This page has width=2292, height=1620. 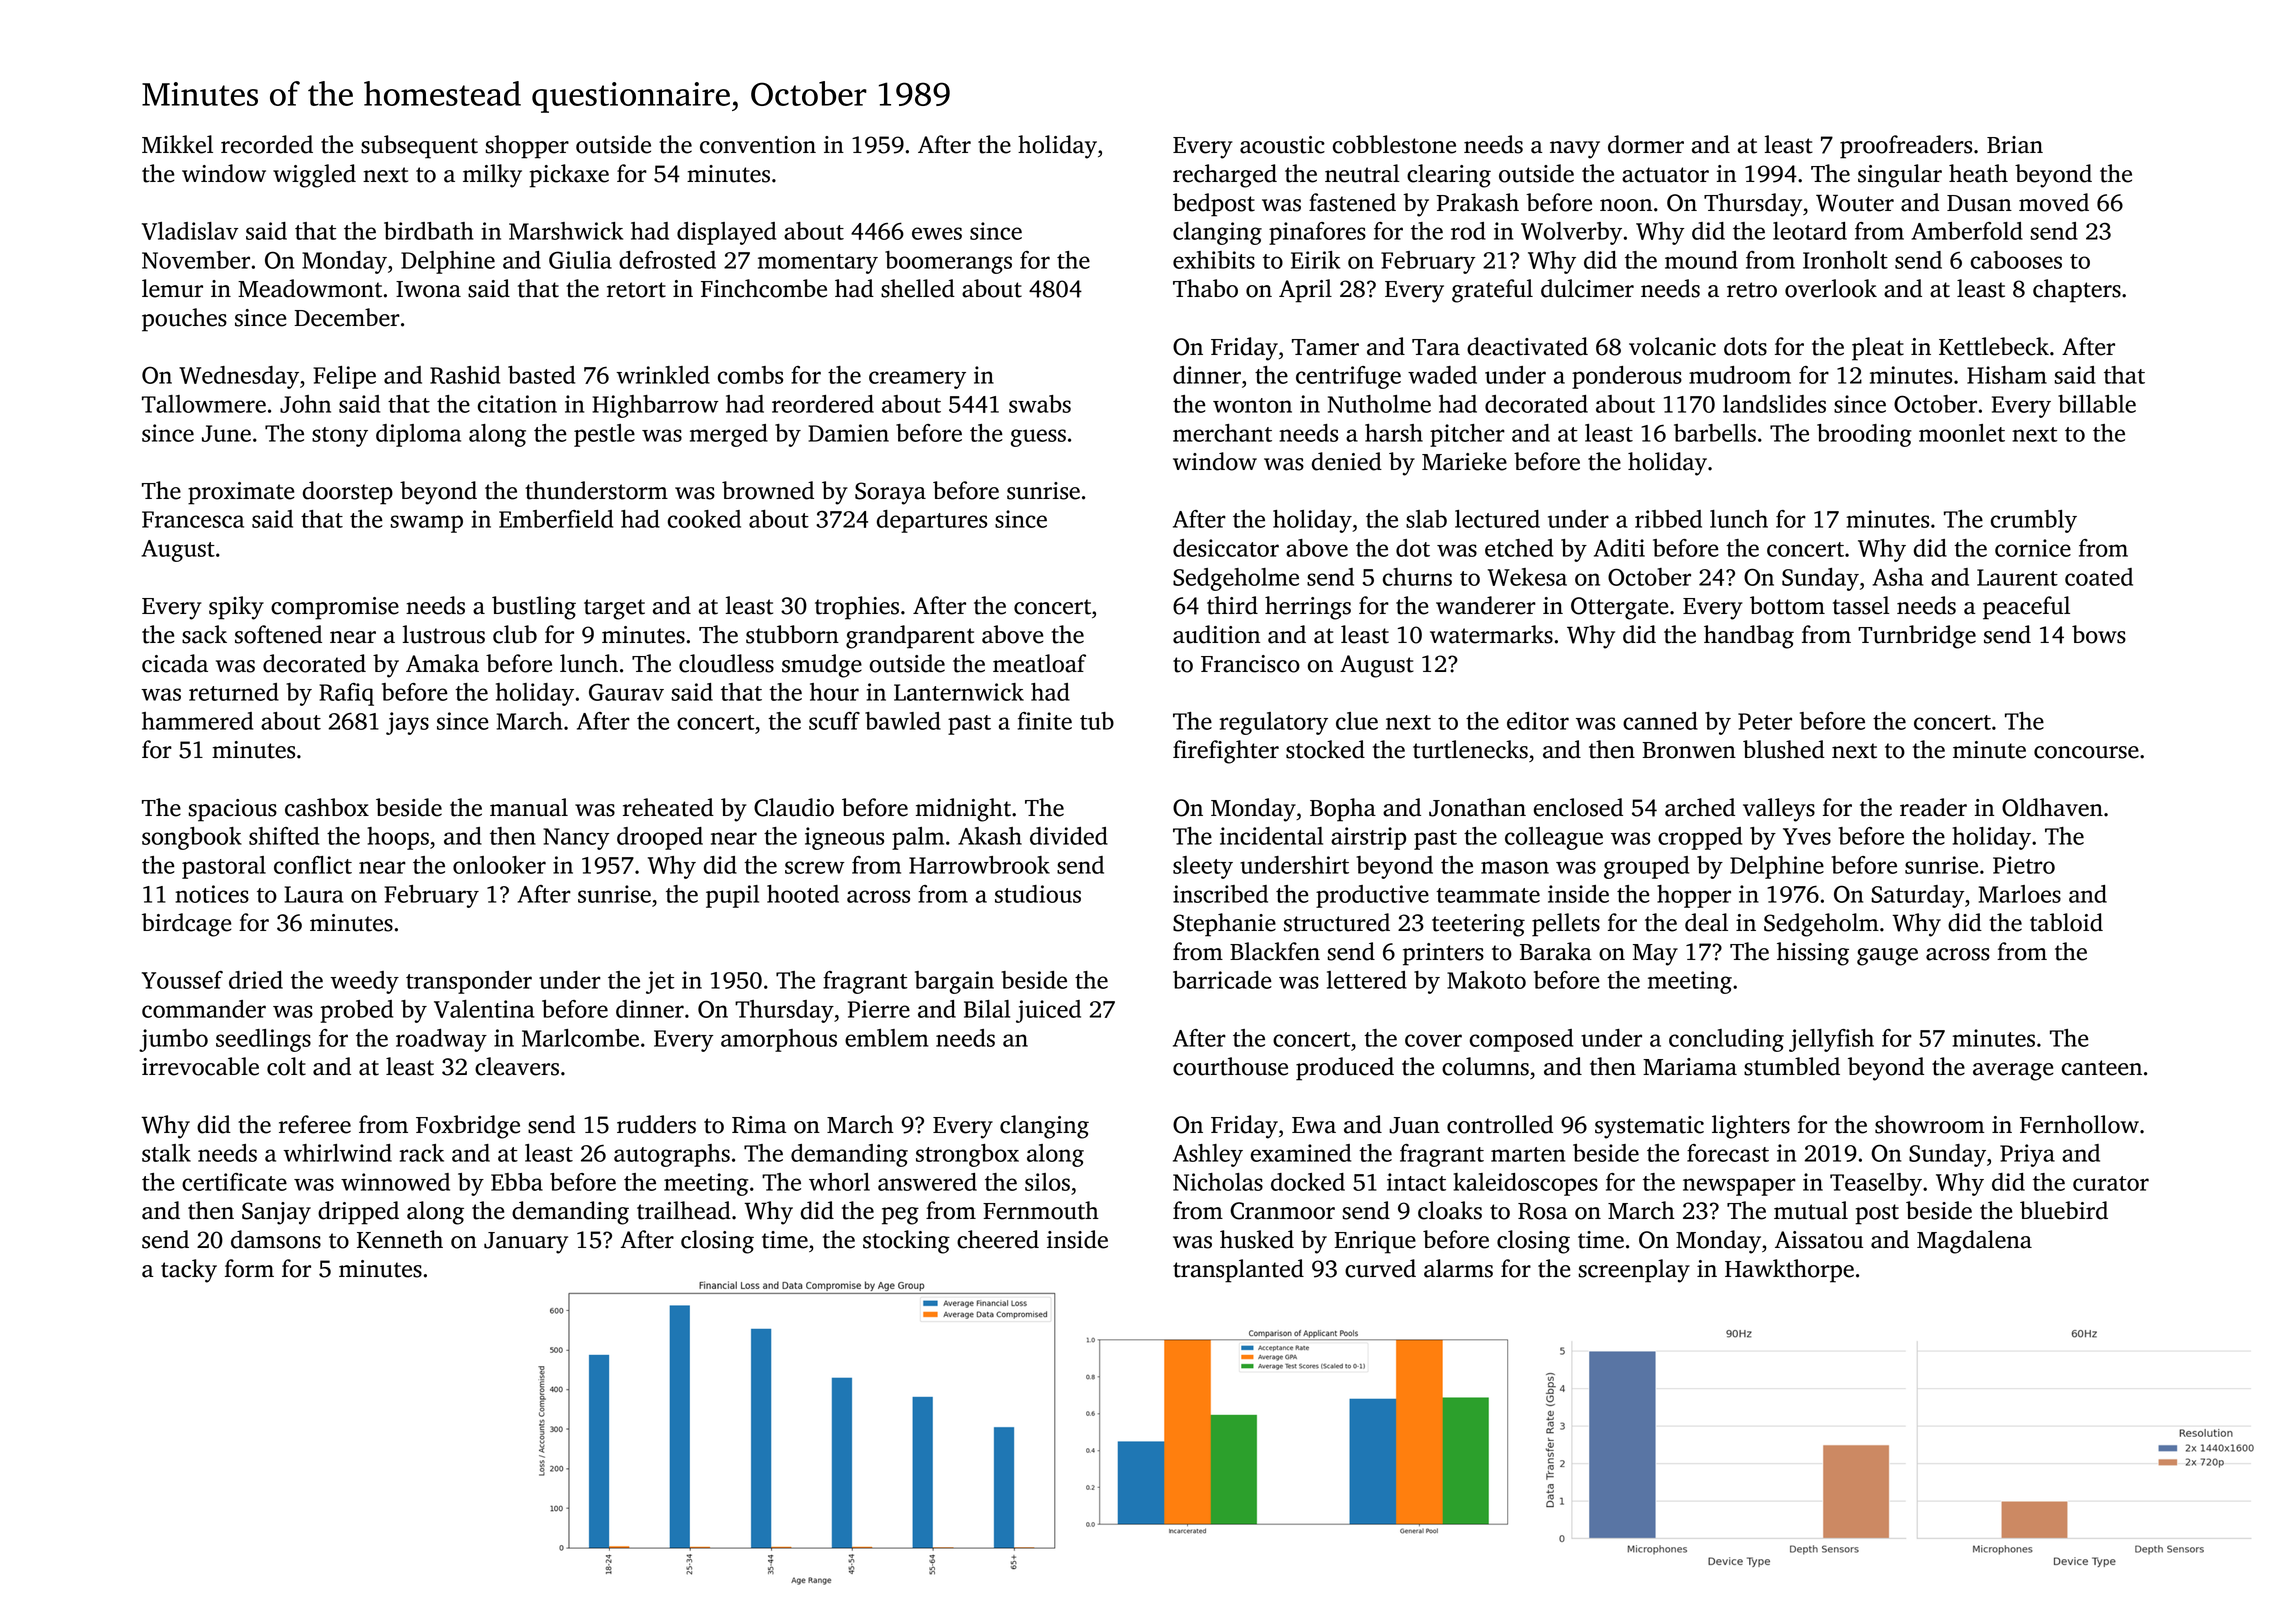 I want to click on Ebba, so click(x=517, y=1182).
